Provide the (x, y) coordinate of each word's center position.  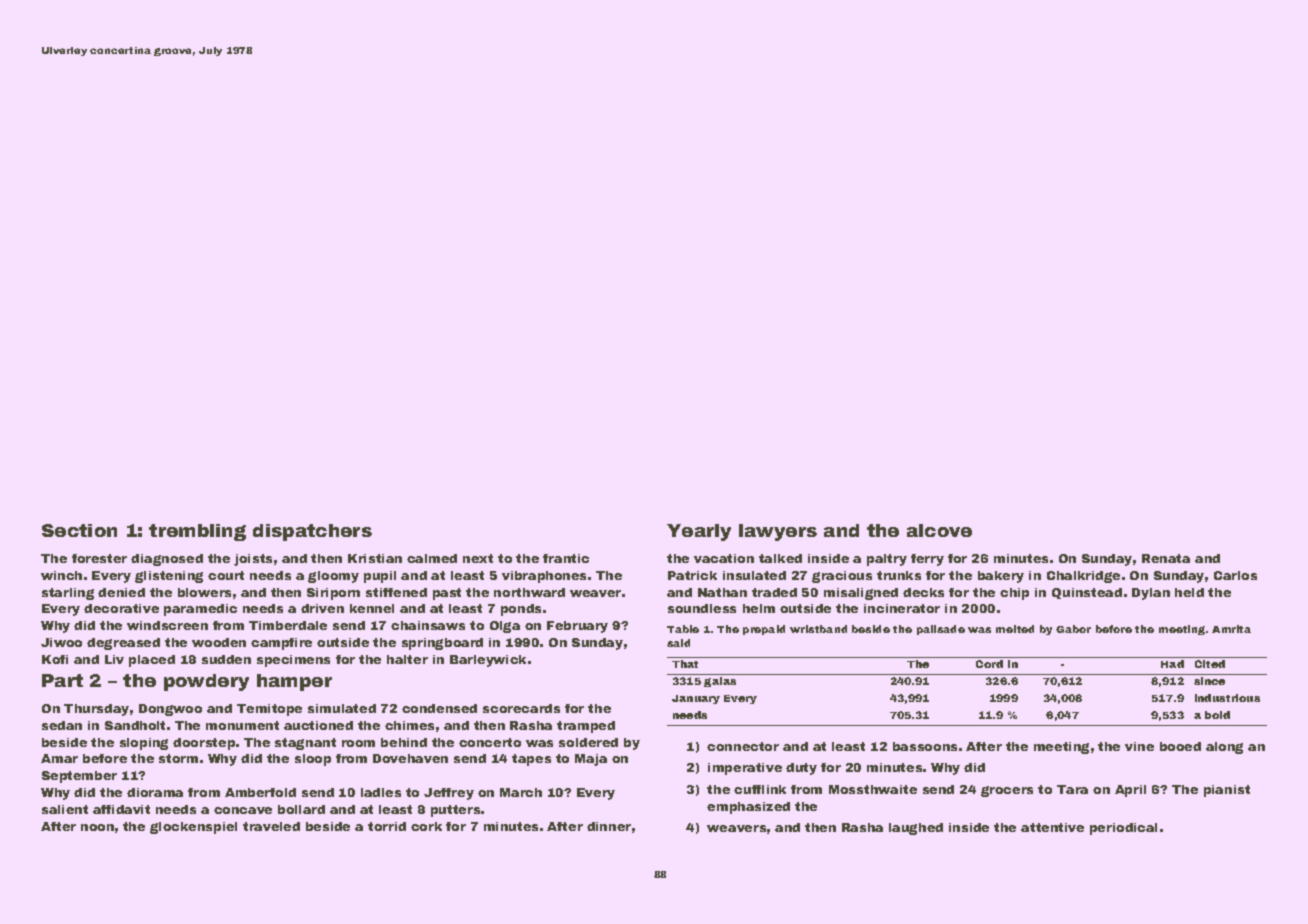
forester (99, 558)
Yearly (699, 532)
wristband (818, 629)
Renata (1166, 558)
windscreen (167, 625)
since (1209, 681)
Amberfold (260, 792)
